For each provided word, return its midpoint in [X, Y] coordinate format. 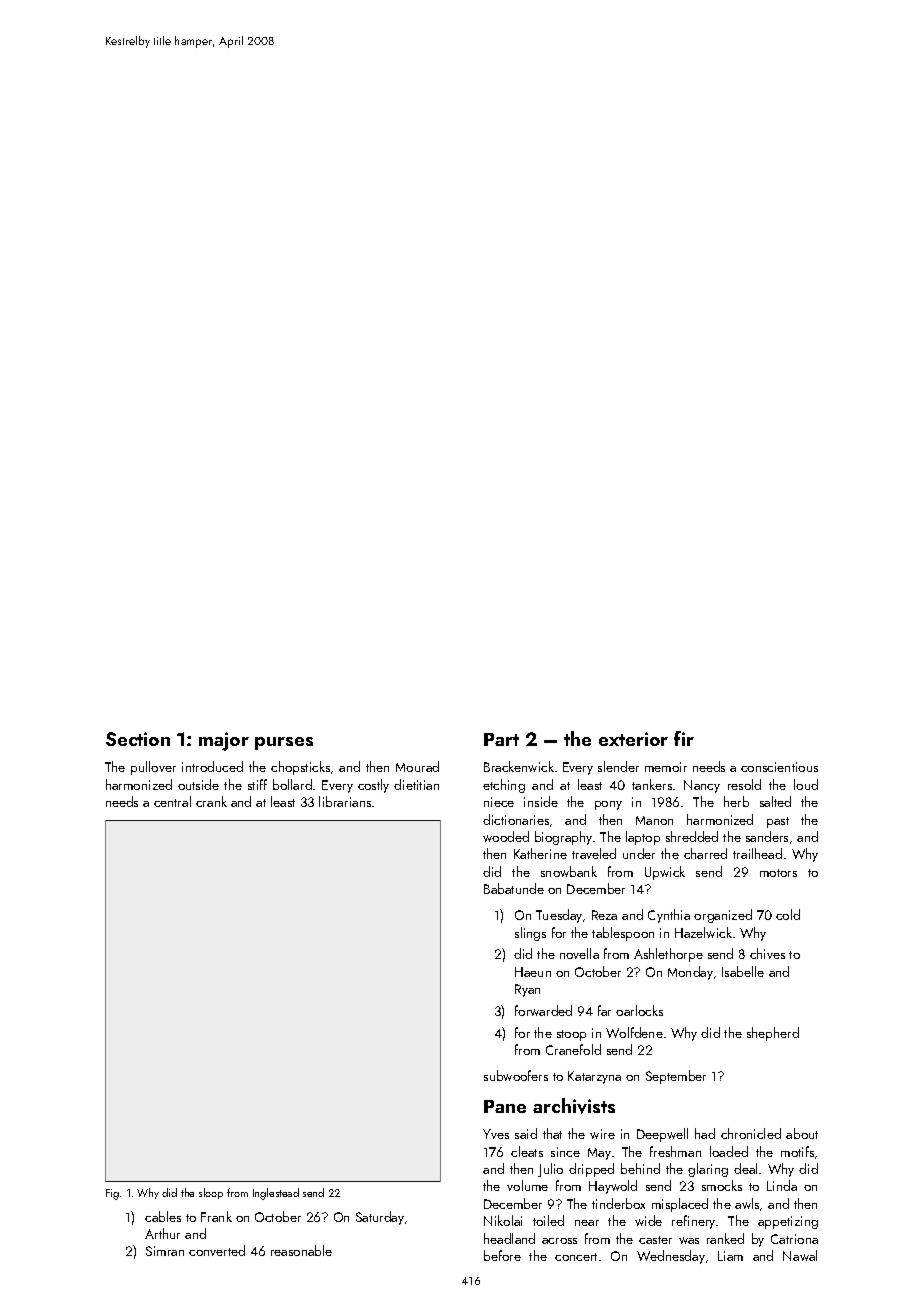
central [172, 801]
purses [284, 743]
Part [501, 739]
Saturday [380, 1218]
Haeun [533, 972]
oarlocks [639, 1010]
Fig [112, 1194]
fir [684, 738]
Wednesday [671, 1257]
